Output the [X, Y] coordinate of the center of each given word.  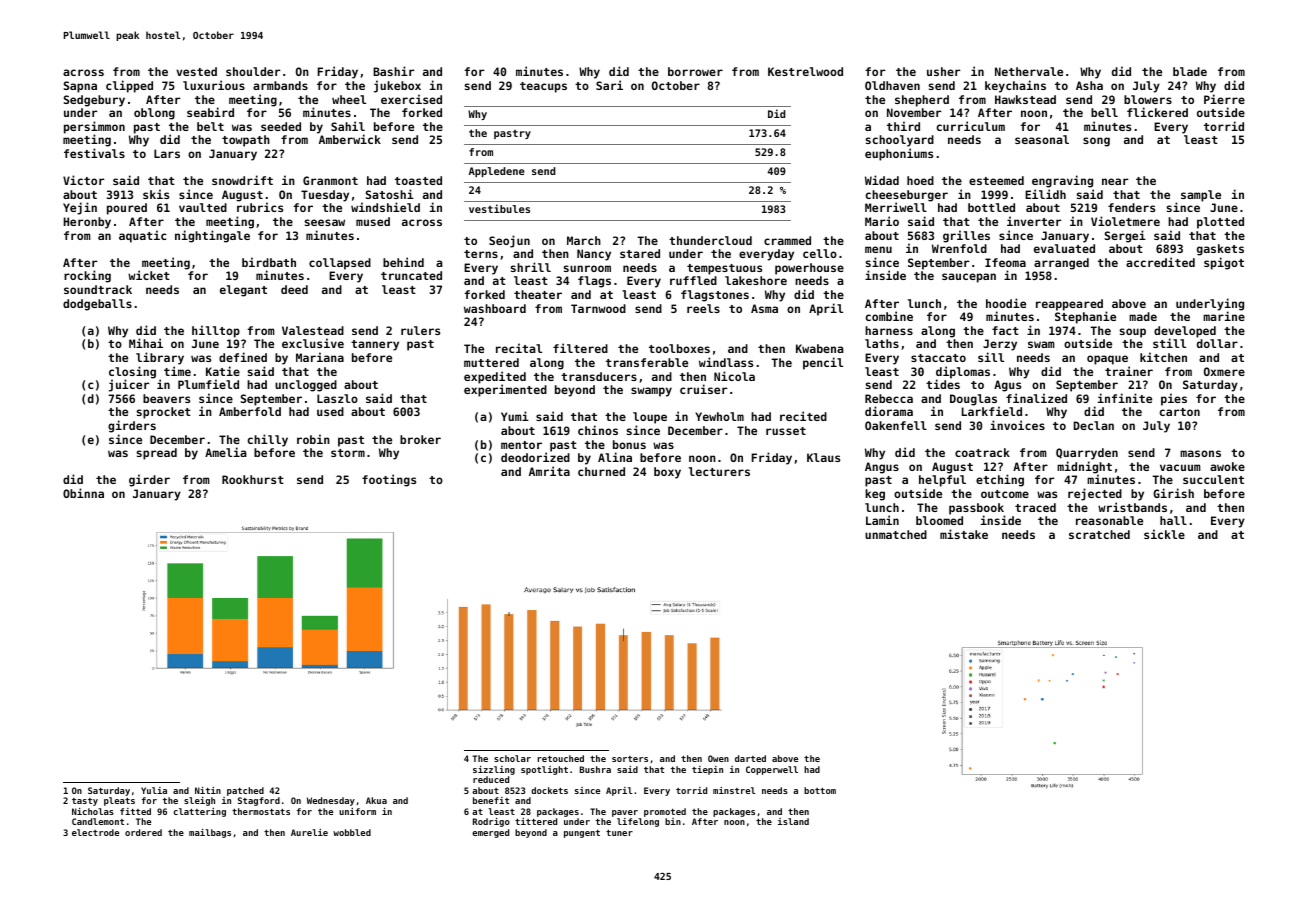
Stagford [259, 801]
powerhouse [809, 269]
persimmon [94, 128]
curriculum [971, 126]
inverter [1034, 221]
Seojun [509, 241]
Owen [718, 758]
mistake [964, 534]
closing [132, 372]
